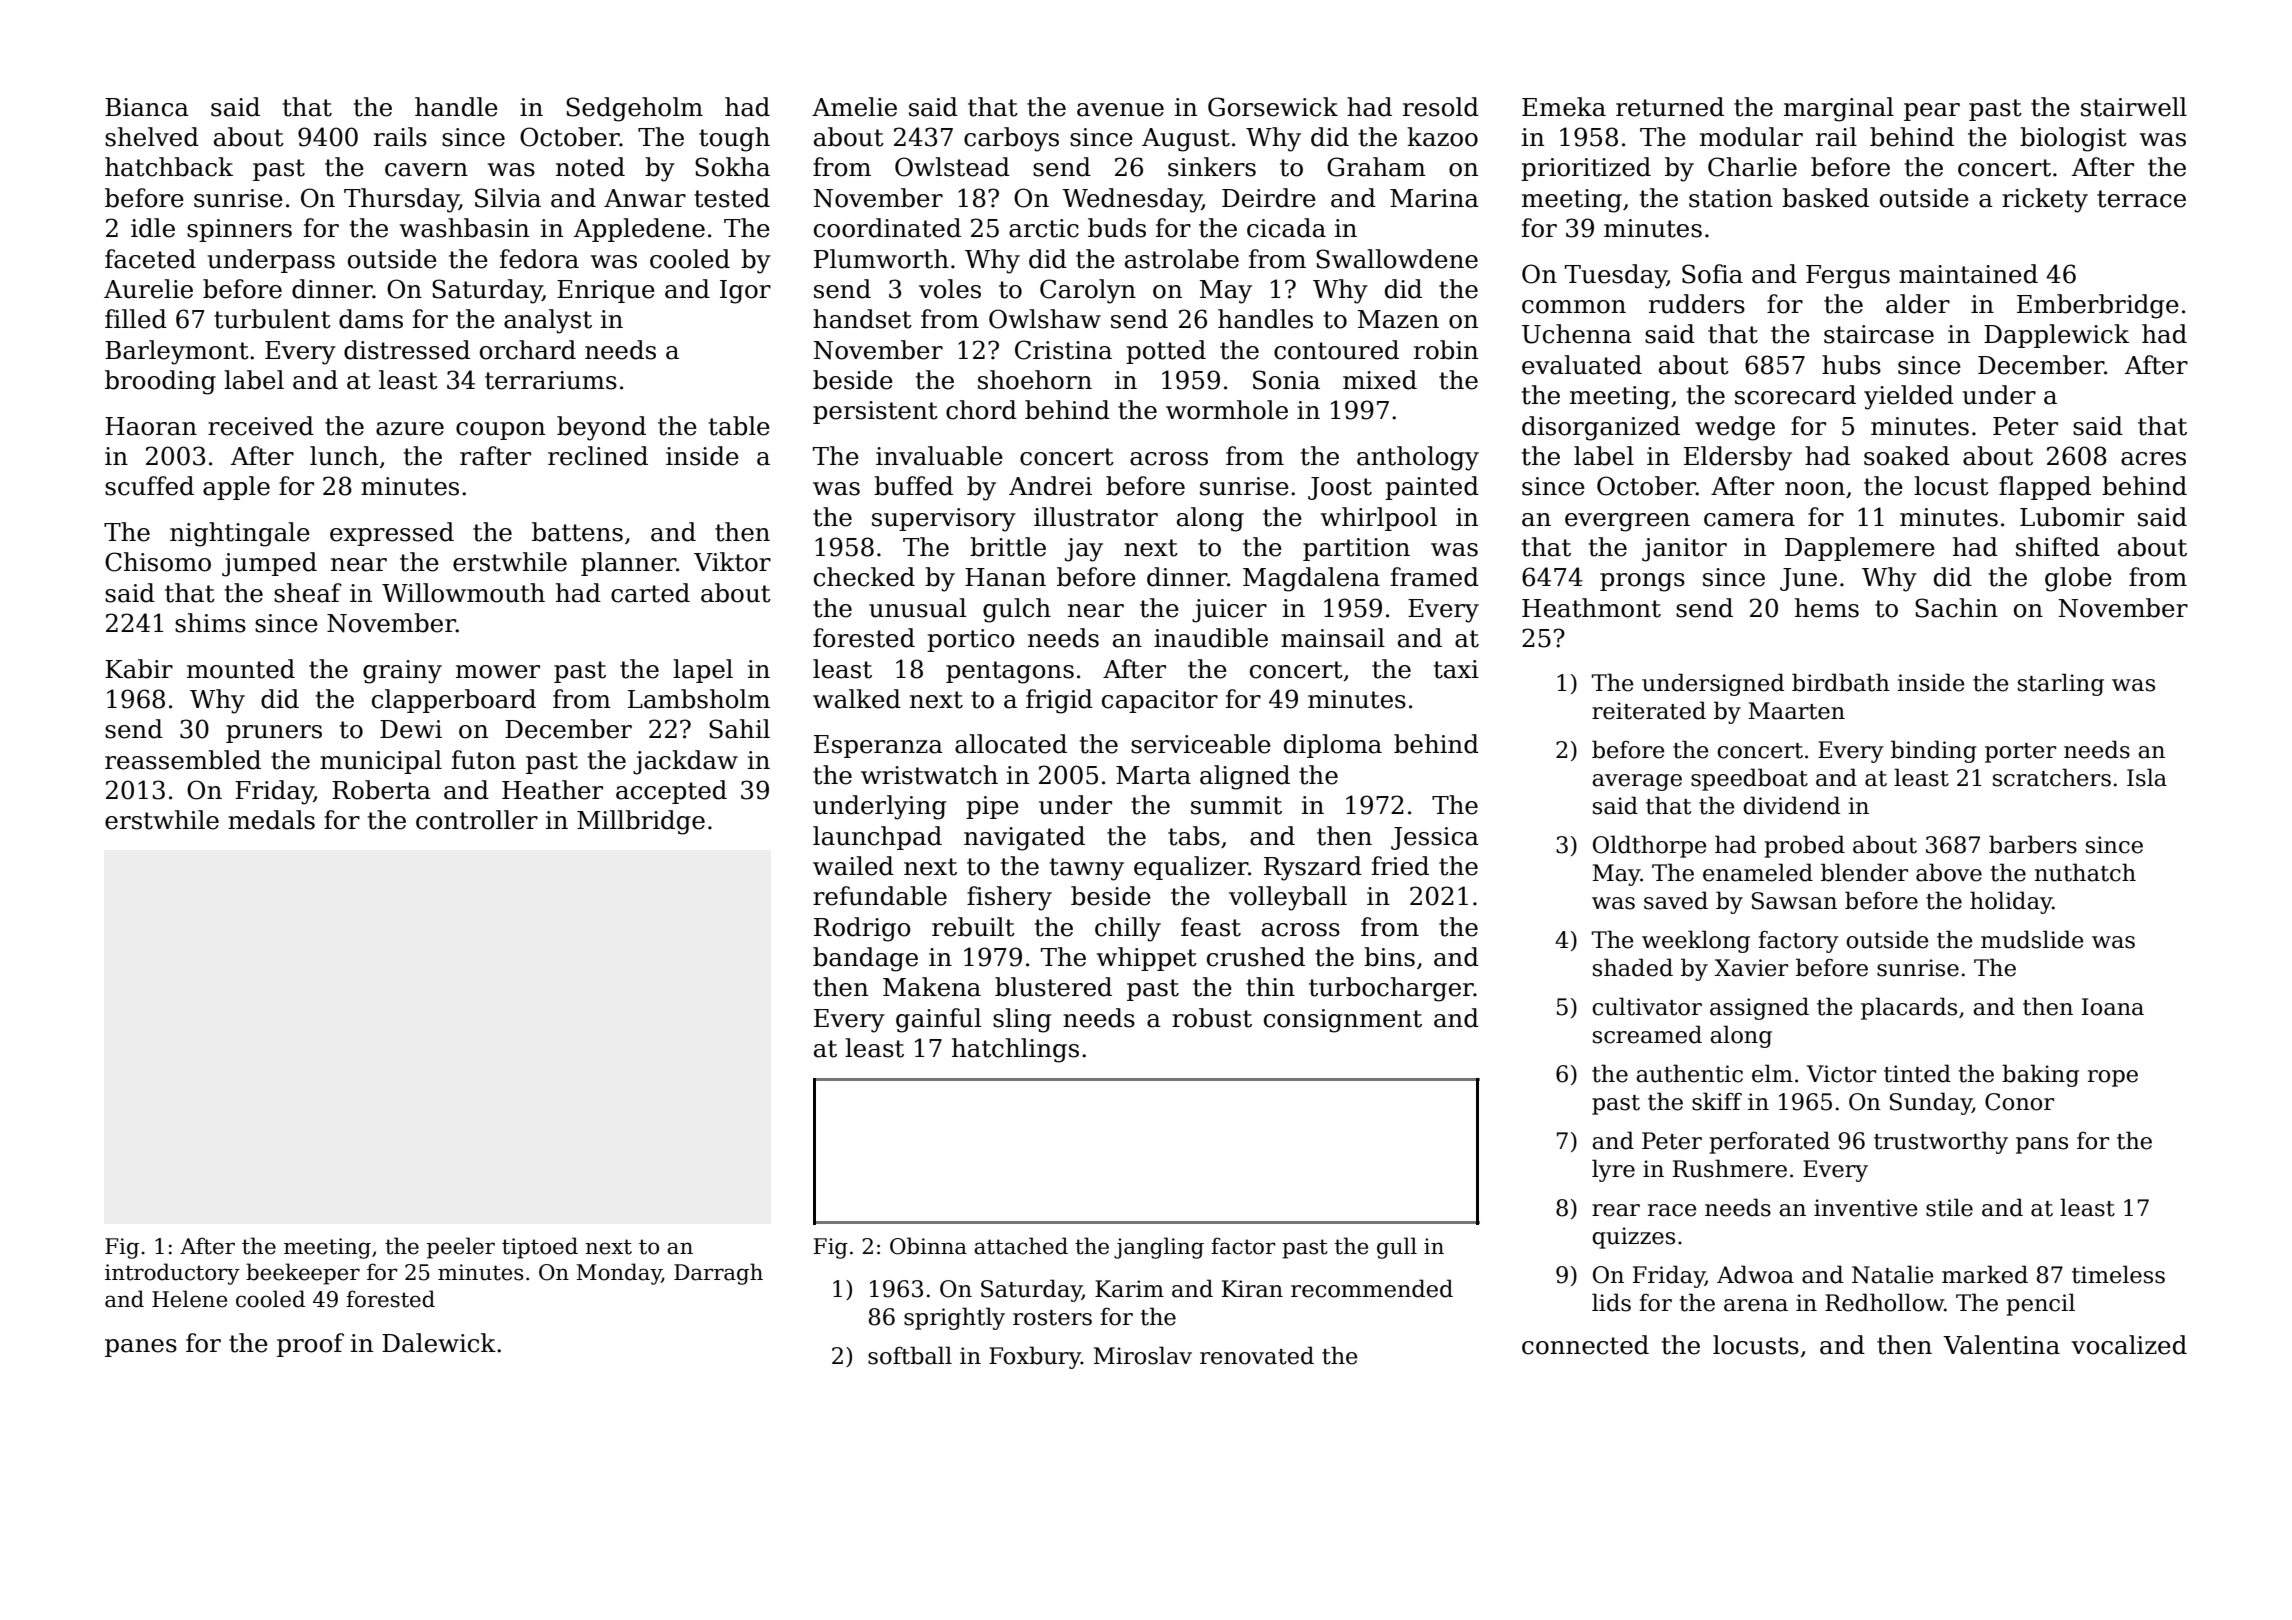 The width and height of the screenshot is (2292, 1620). Describe the element at coordinates (1397, 1248) in the screenshot. I see `gull` at that location.
